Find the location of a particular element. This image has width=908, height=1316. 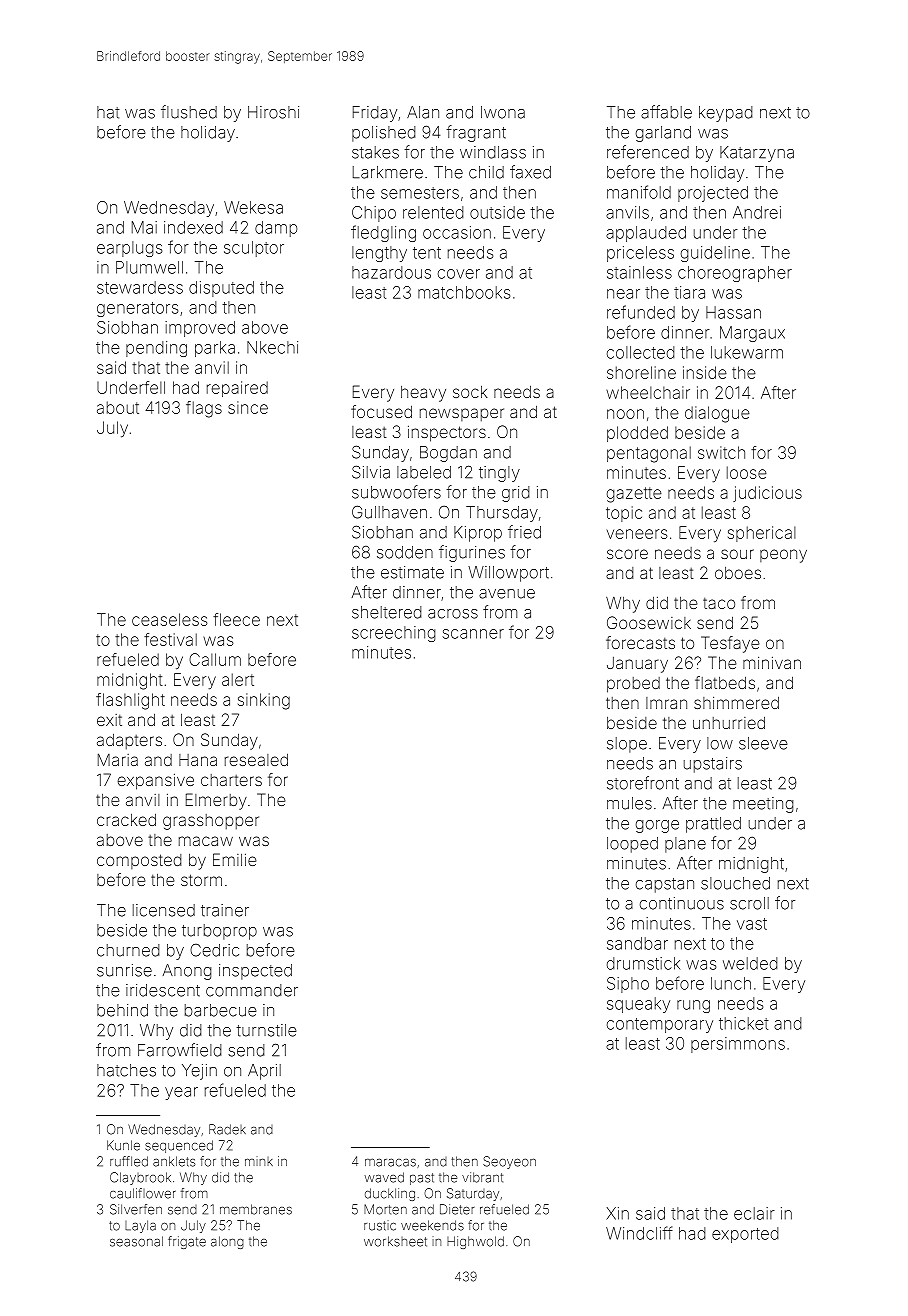

Iwona is located at coordinates (503, 112).
